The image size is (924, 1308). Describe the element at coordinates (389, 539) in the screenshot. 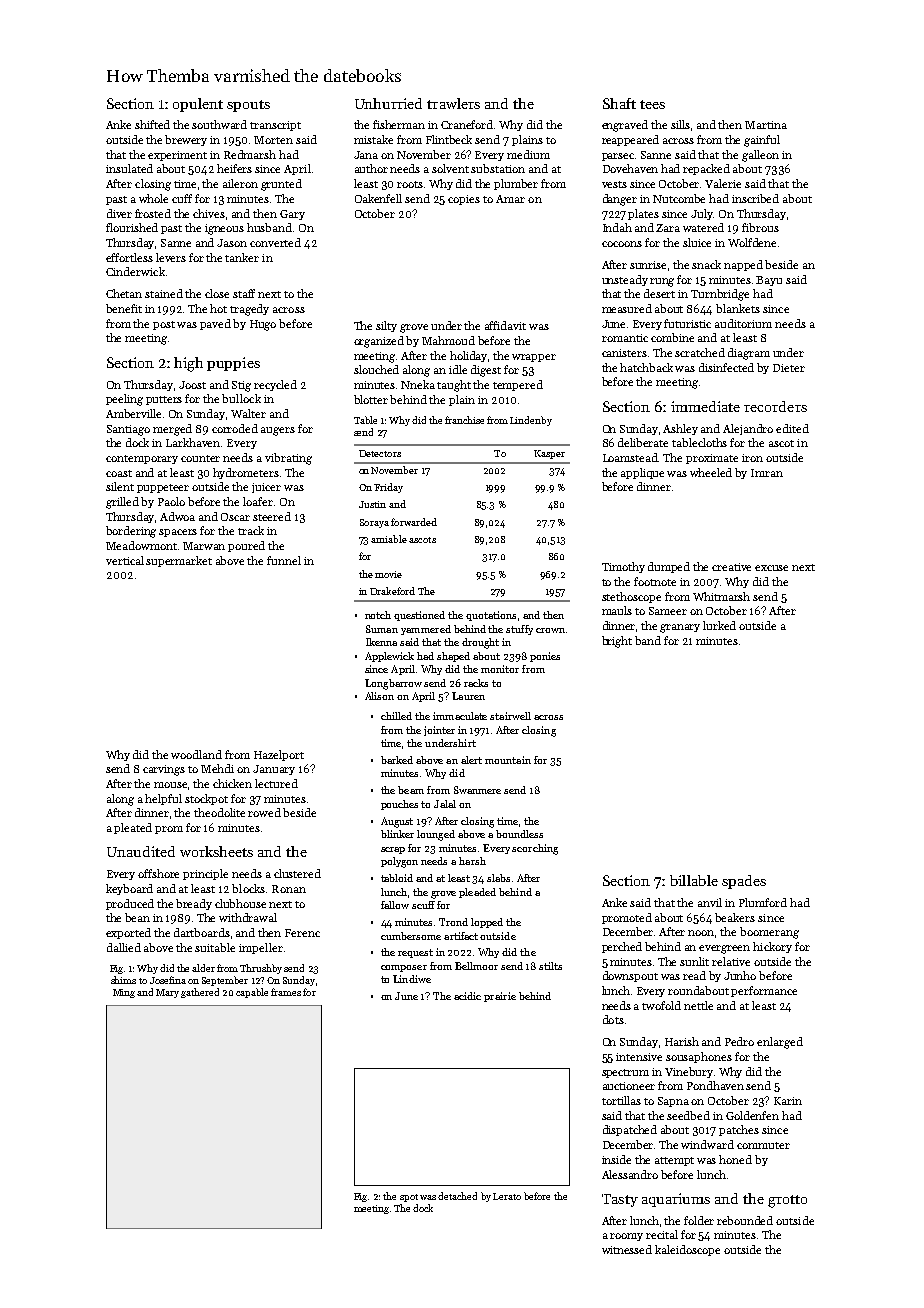

I see `amiable` at that location.
